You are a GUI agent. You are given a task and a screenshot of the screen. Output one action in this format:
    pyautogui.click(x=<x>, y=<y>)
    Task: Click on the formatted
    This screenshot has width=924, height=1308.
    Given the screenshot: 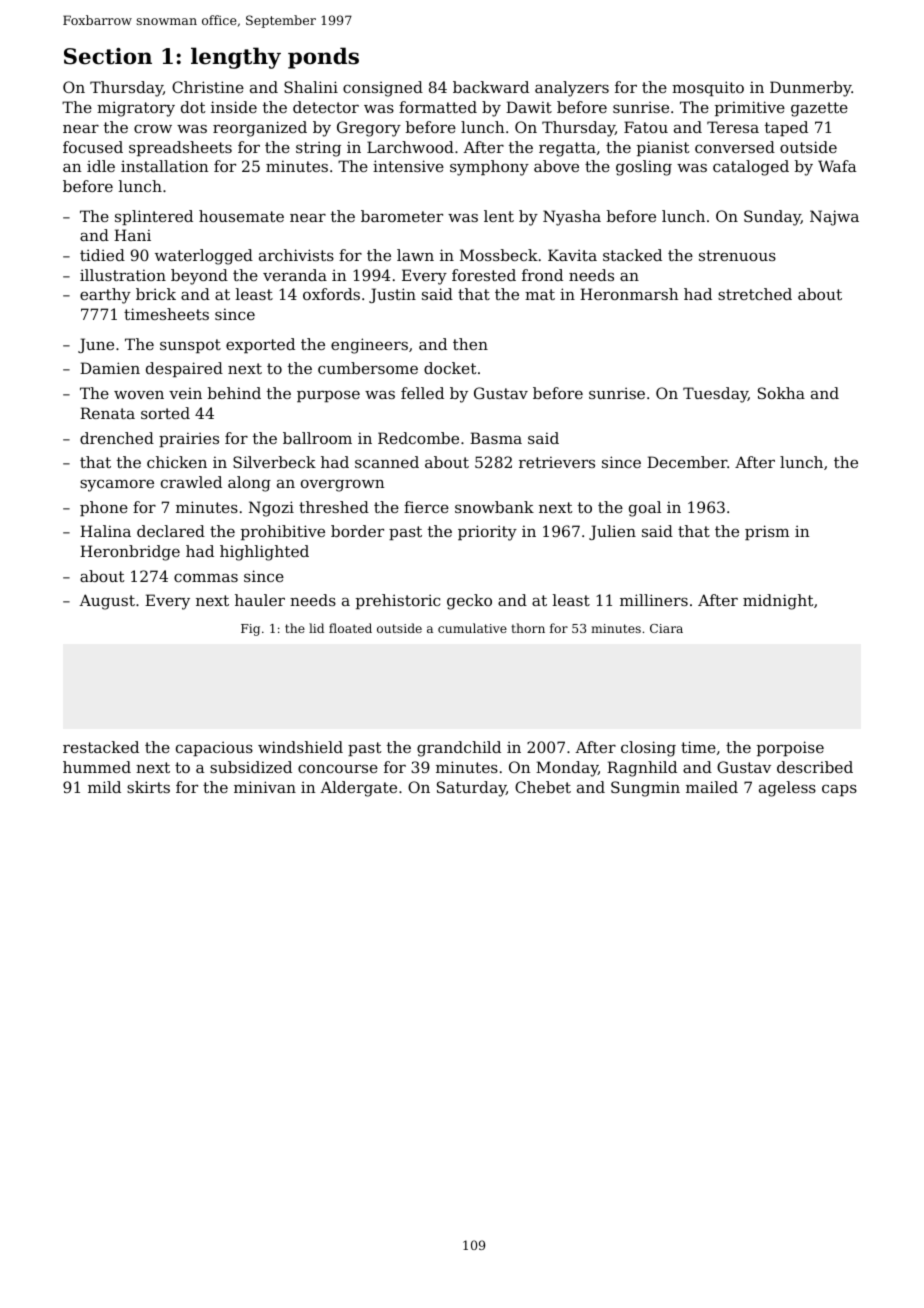 What is the action you would take?
    pyautogui.click(x=438, y=107)
